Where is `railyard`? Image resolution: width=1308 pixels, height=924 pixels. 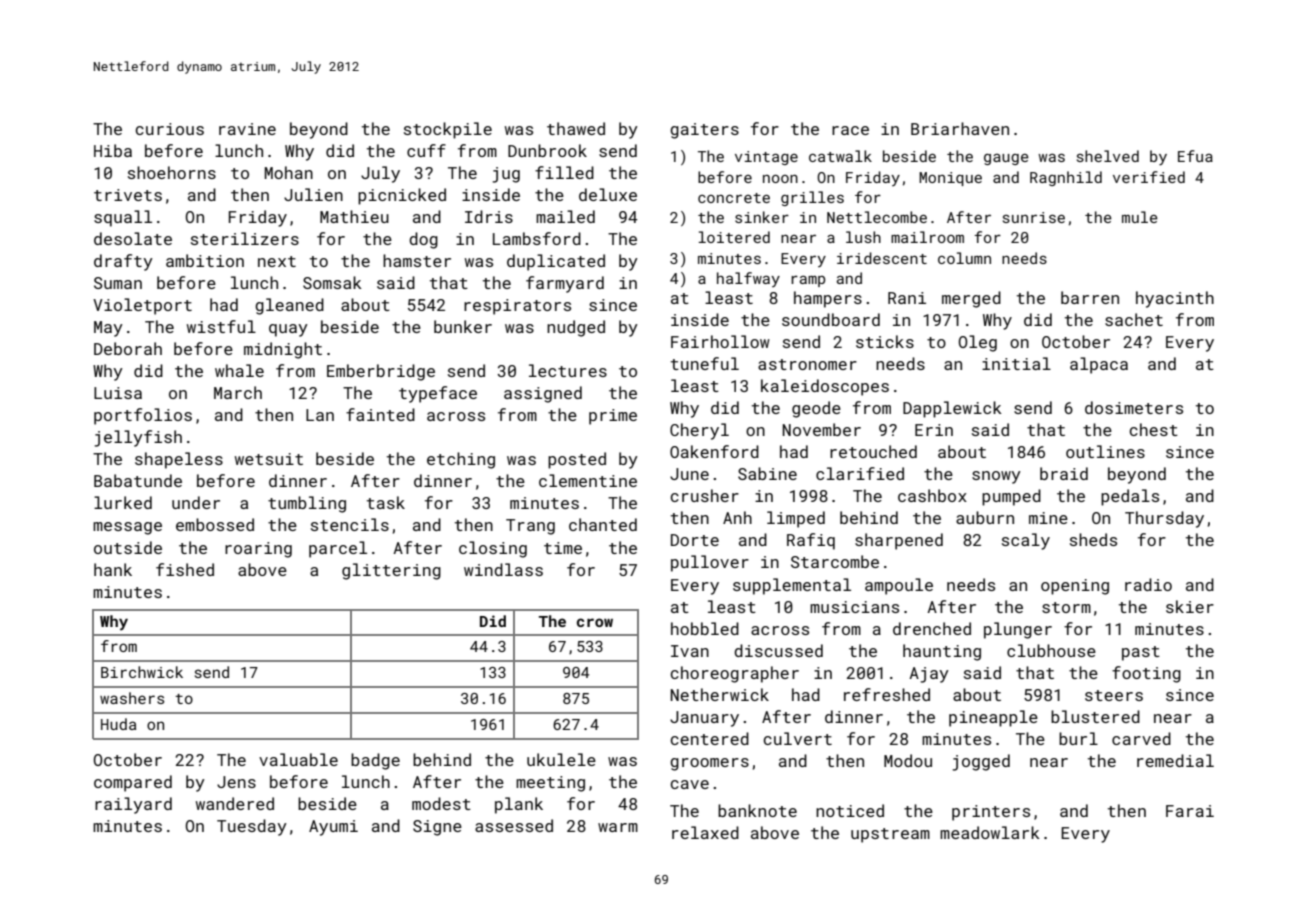 railyard is located at coordinates (133, 805).
